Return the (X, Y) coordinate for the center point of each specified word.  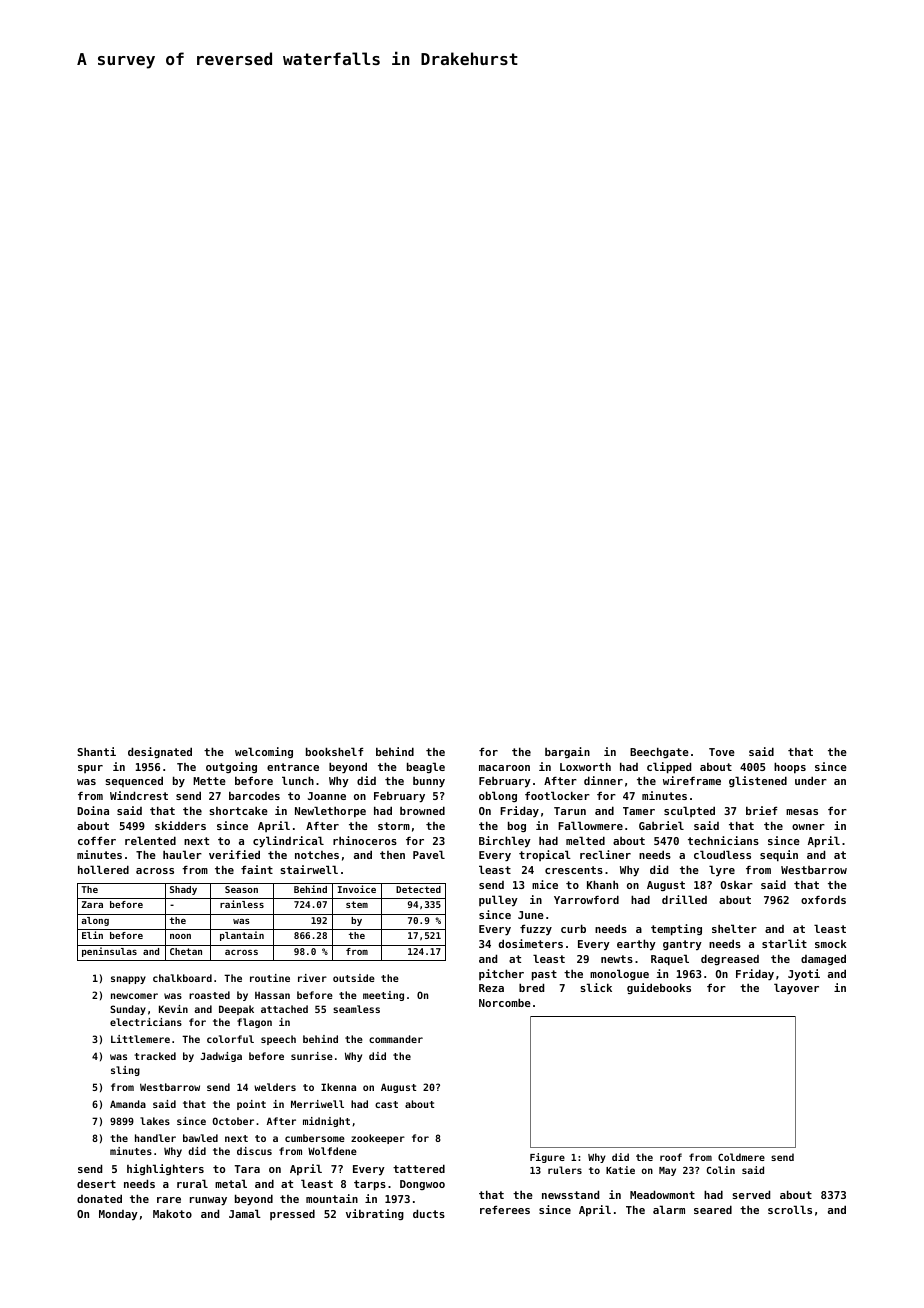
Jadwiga (221, 1057)
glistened (758, 781)
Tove (722, 752)
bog (517, 826)
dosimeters (531, 943)
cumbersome (315, 1138)
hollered (103, 869)
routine (270, 978)
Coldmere (741, 1157)
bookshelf (334, 751)
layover (796, 988)
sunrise (312, 1056)
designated (160, 752)
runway (208, 1201)
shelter (734, 928)
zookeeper (378, 1139)
